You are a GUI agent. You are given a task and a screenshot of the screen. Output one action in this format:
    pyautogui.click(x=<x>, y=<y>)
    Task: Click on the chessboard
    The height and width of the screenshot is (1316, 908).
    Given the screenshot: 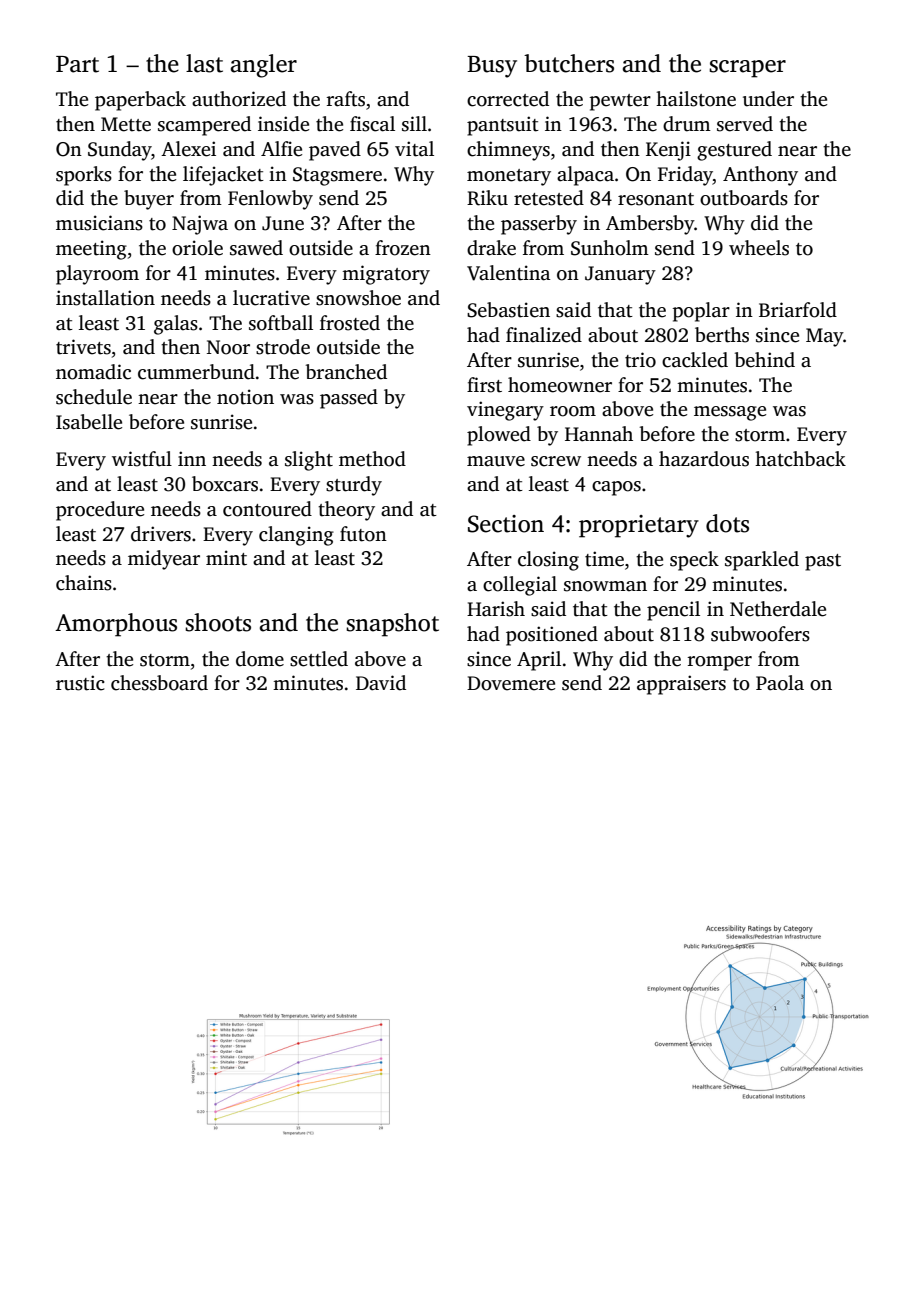 What is the action you would take?
    pyautogui.click(x=159, y=683)
